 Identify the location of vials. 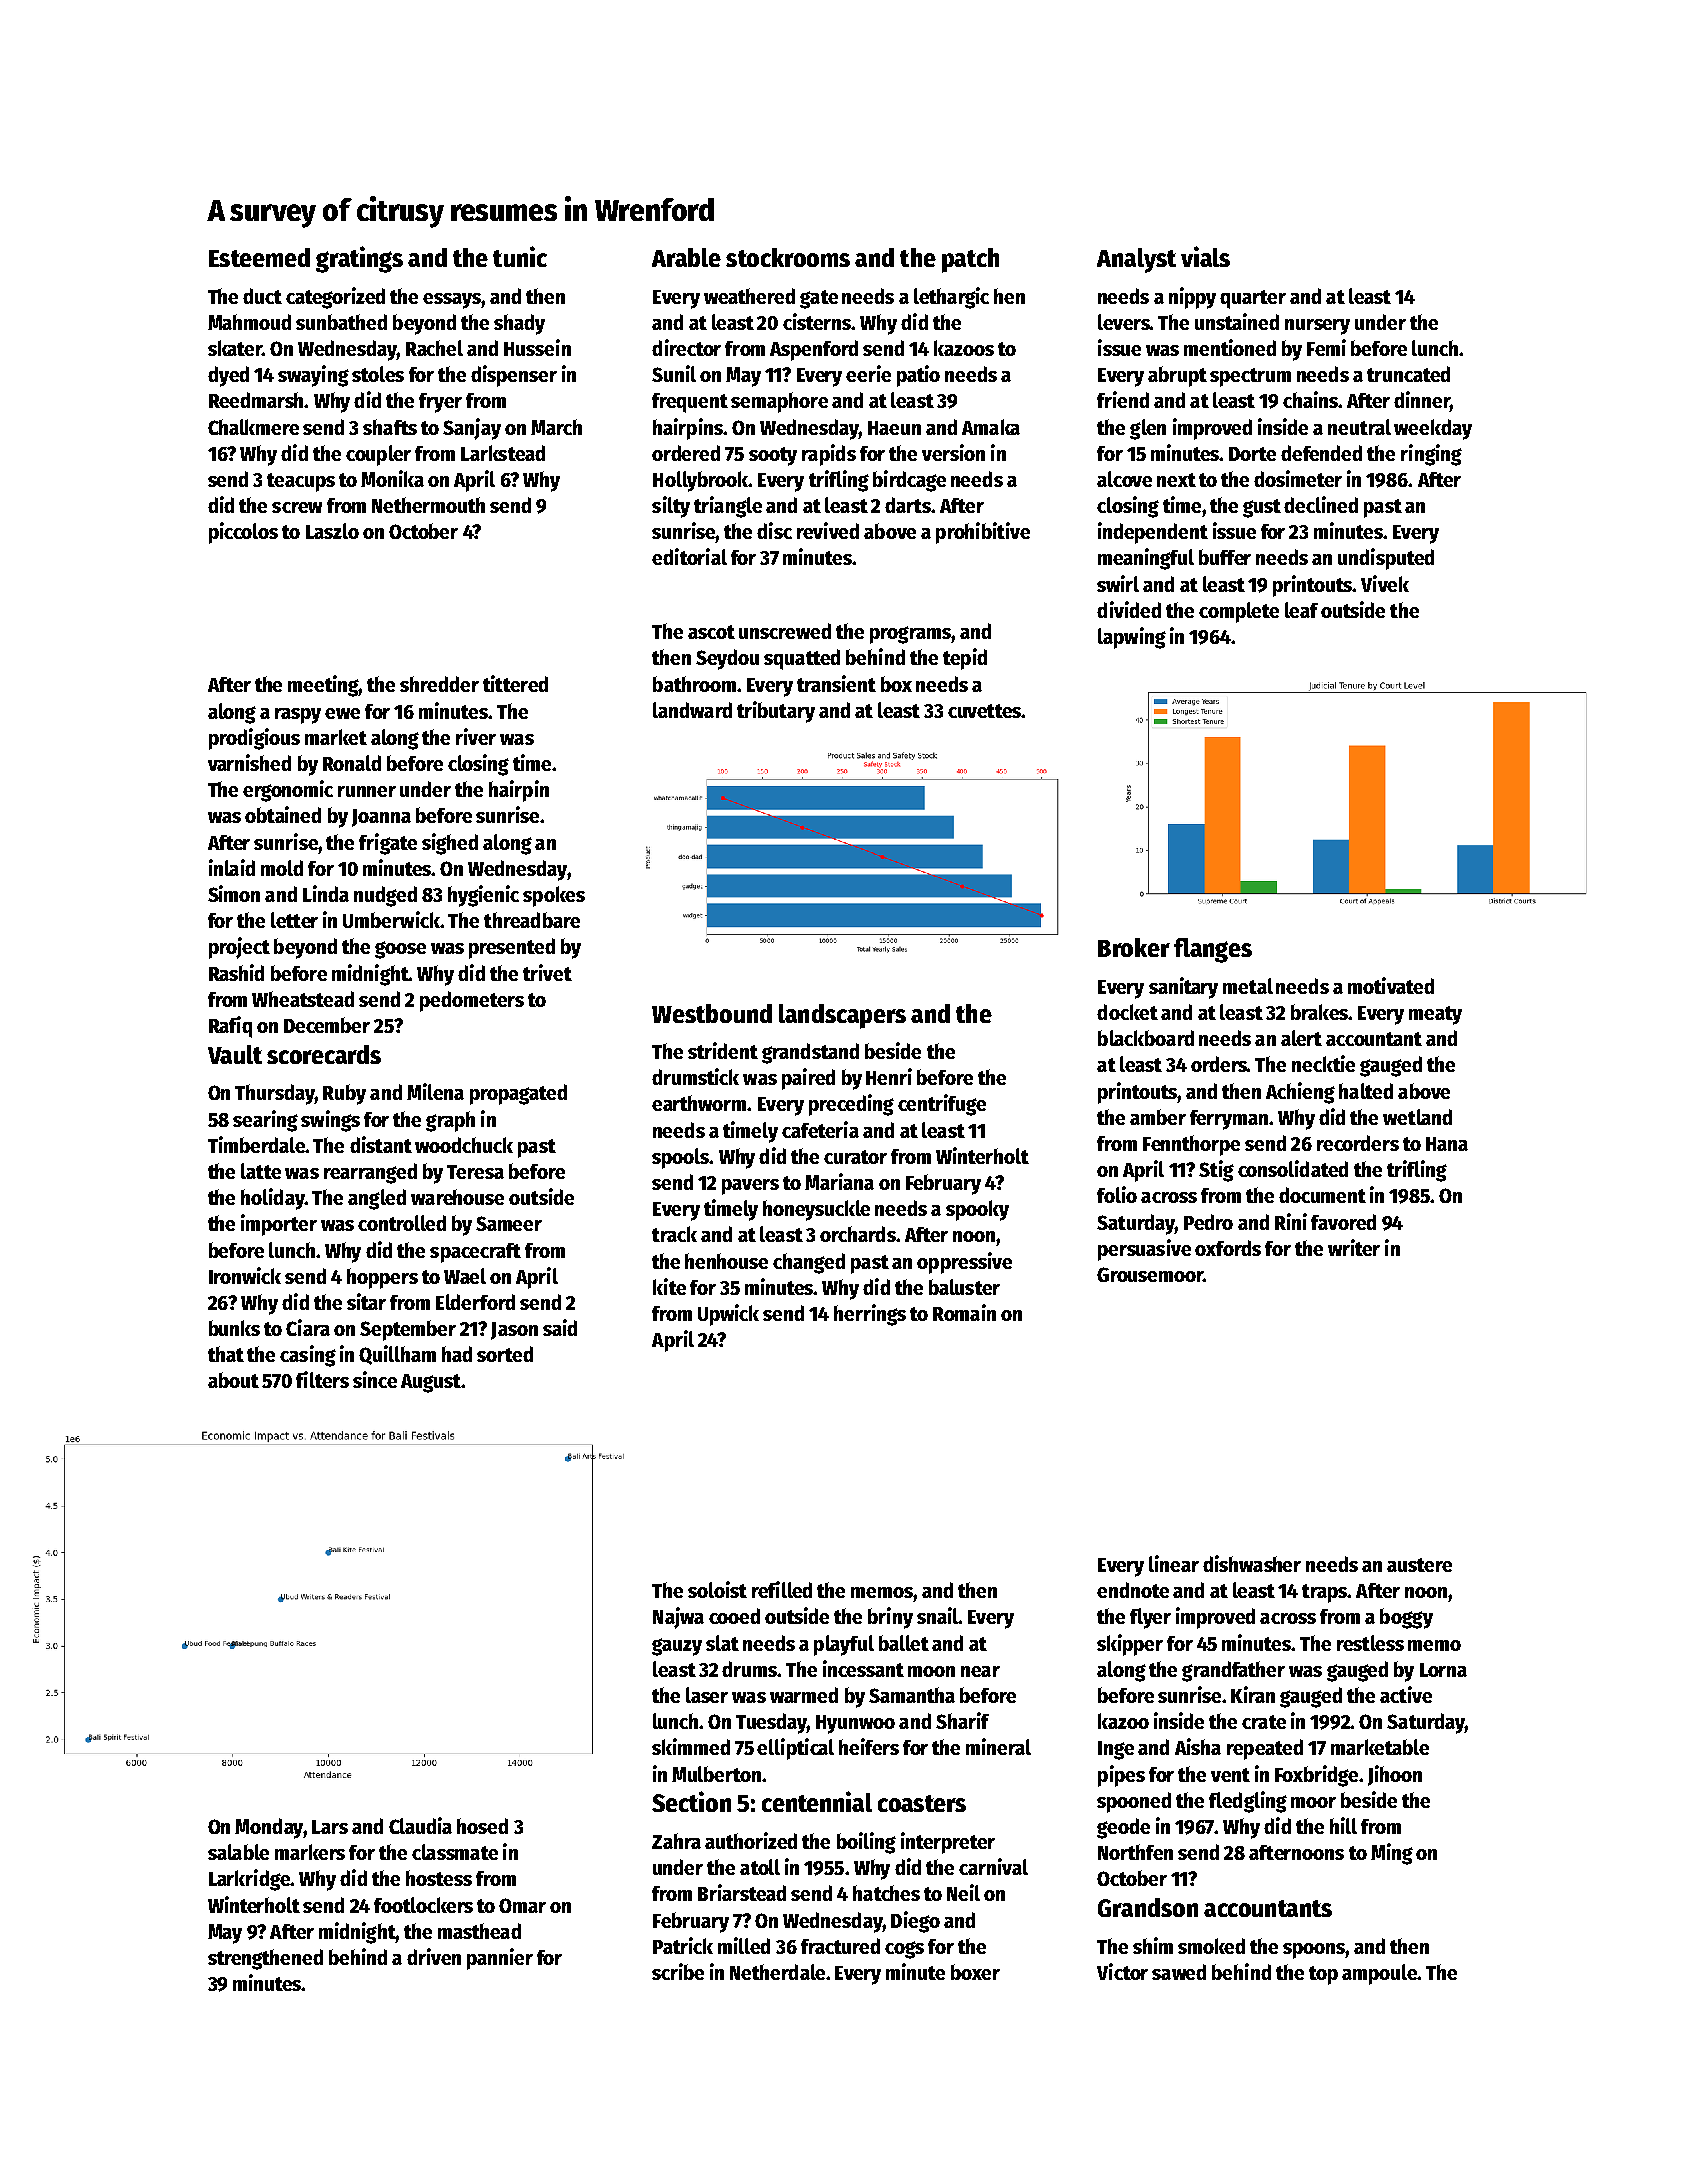
(1205, 256).
